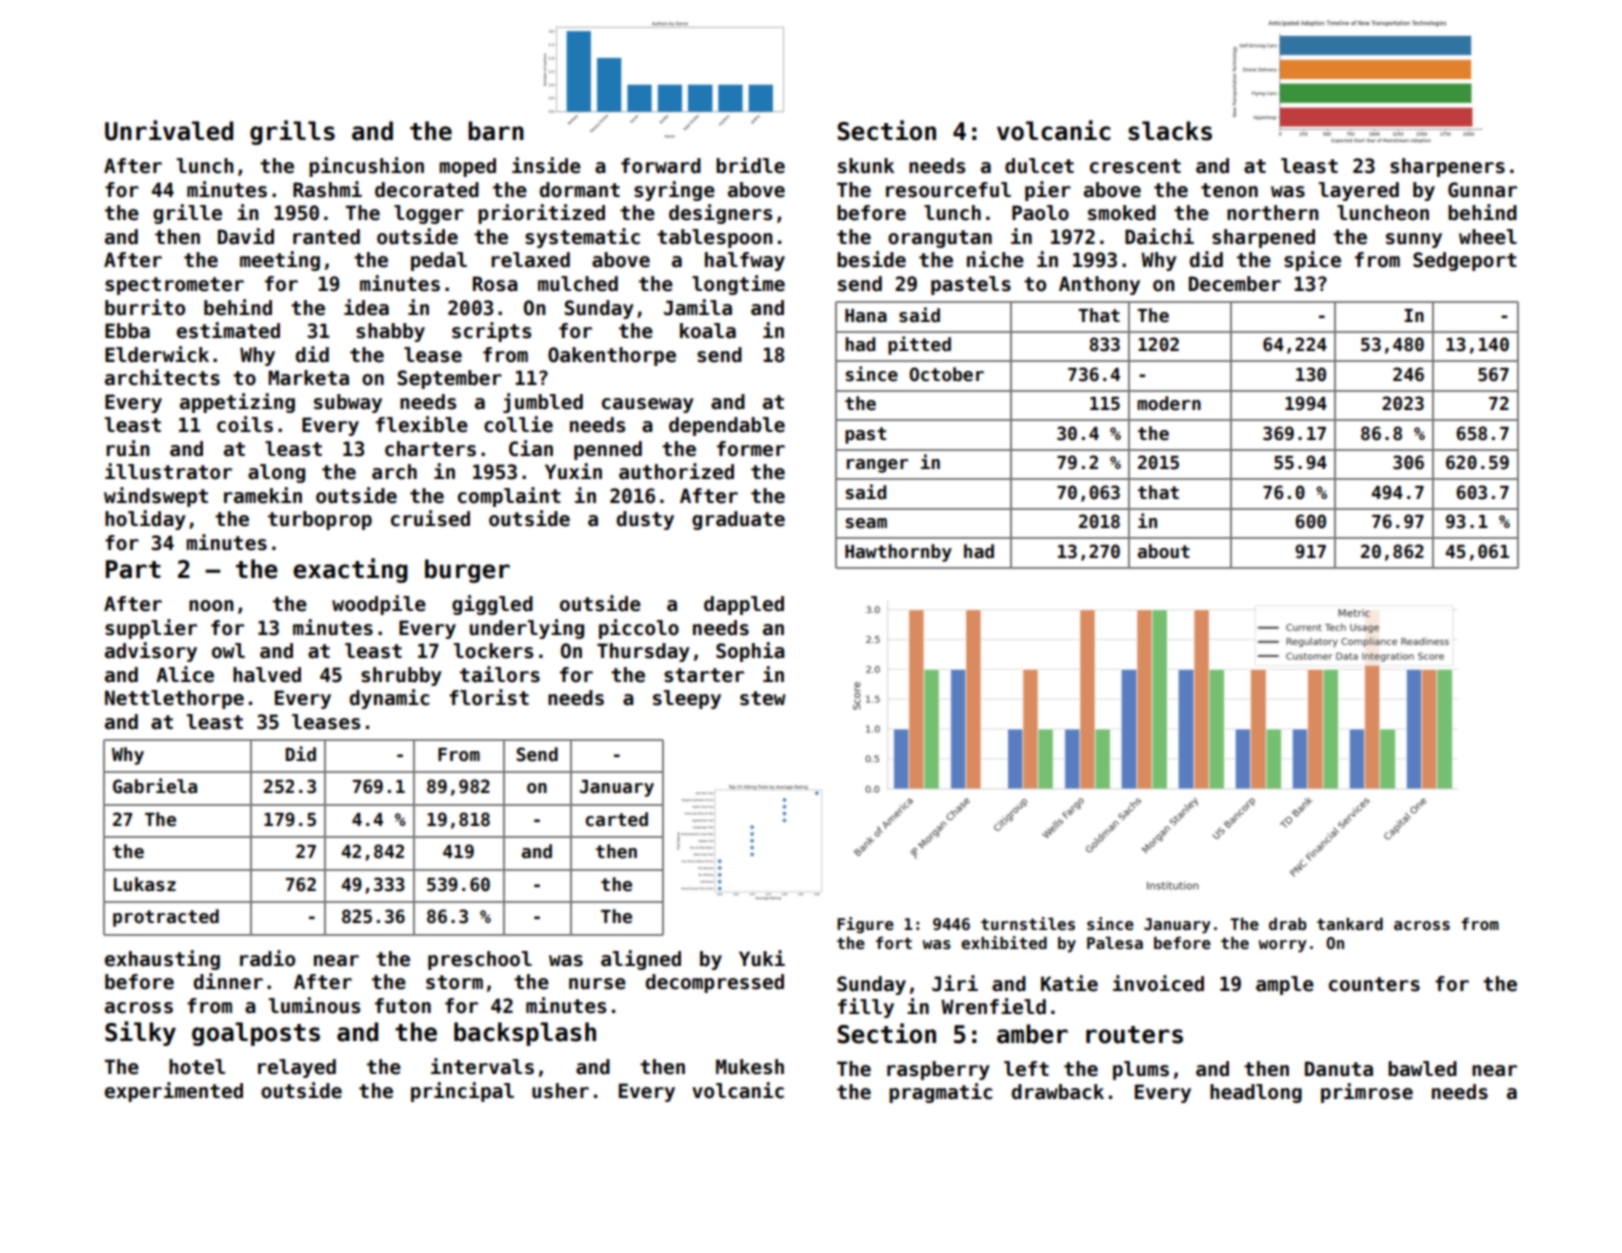 Image resolution: width=1622 pixels, height=1253 pixels. Describe the element at coordinates (750, 165) in the page. I see `bridle` at that location.
